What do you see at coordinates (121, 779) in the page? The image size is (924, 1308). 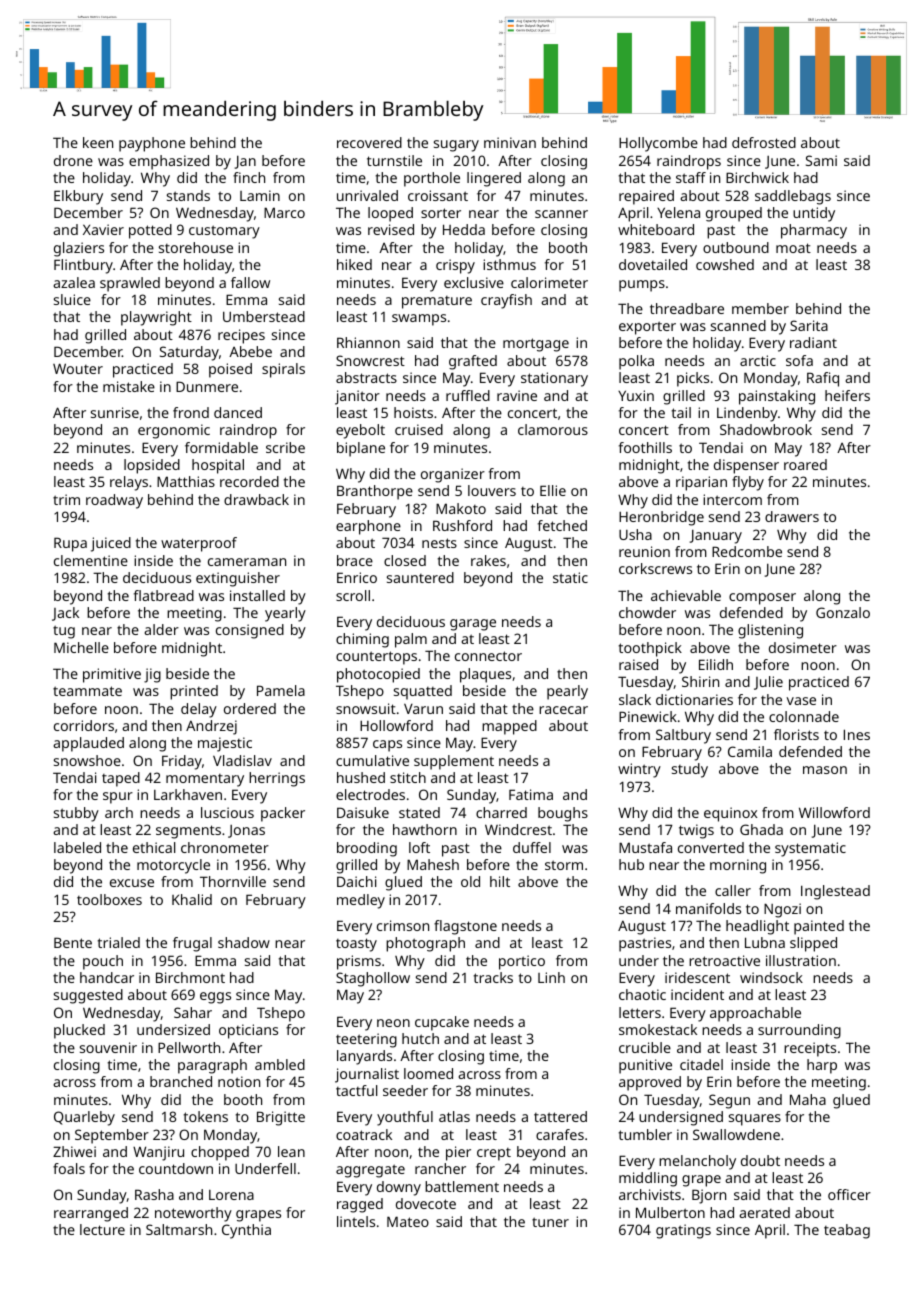 I see `taped` at bounding box center [121, 779].
